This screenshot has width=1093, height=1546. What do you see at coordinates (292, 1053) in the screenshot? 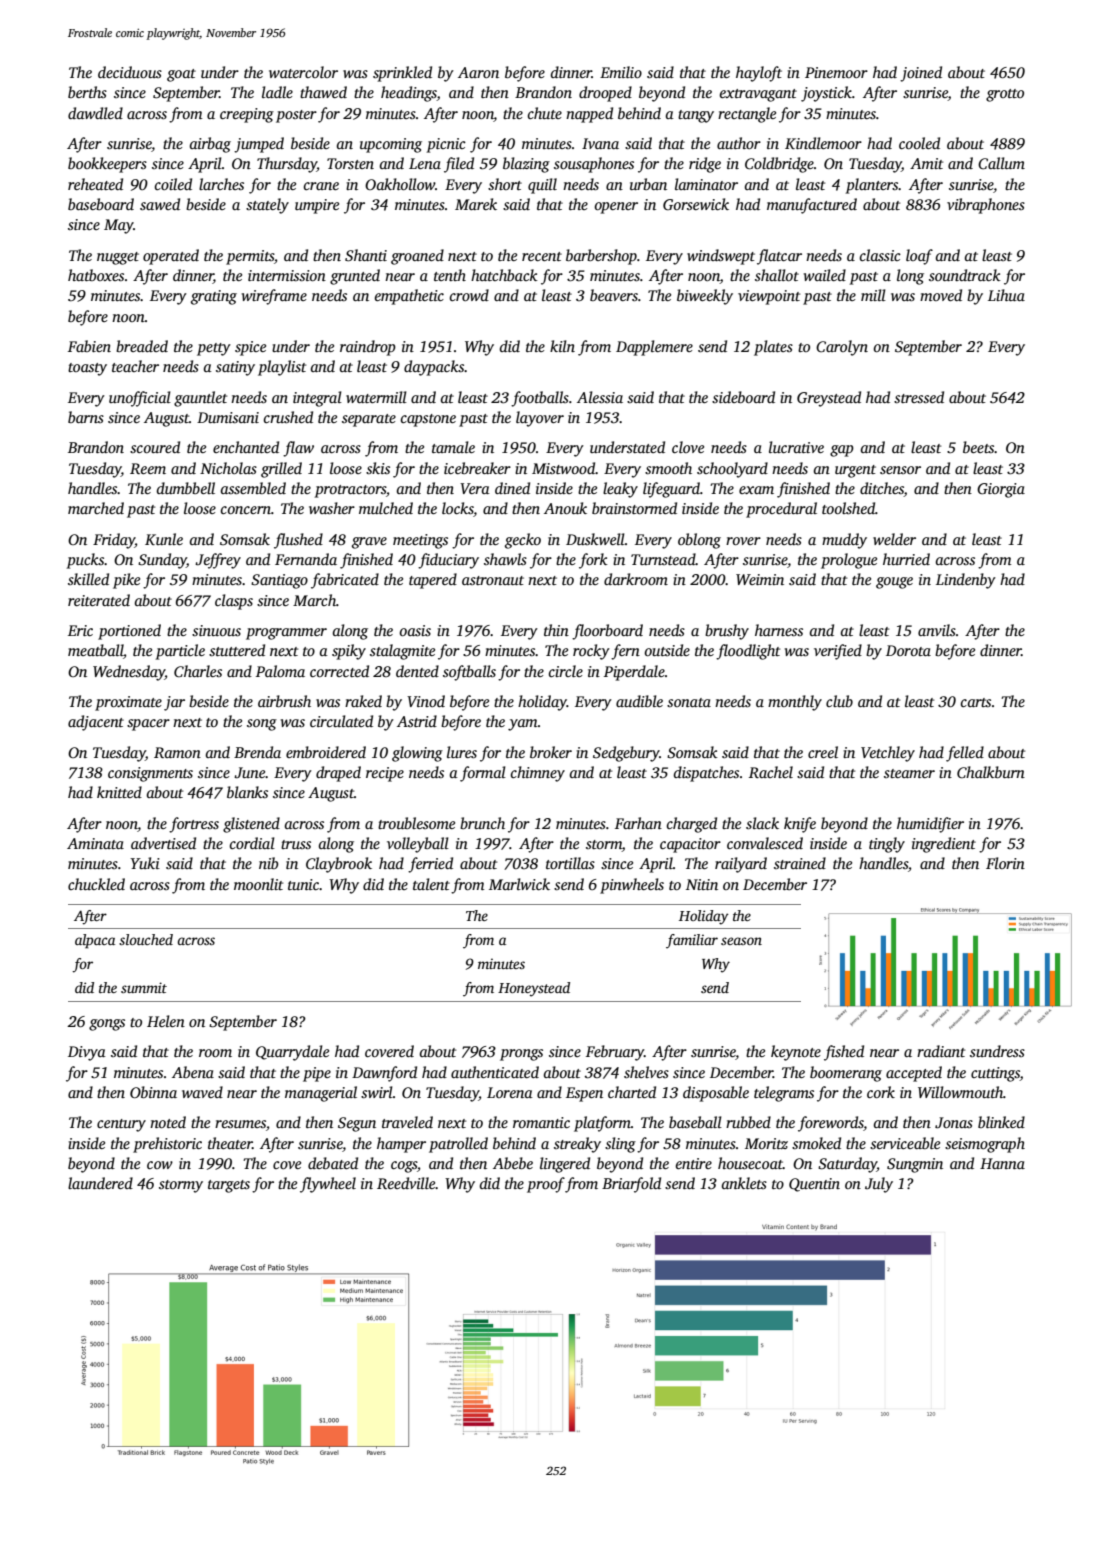
I see `Quarrydale` at bounding box center [292, 1053].
